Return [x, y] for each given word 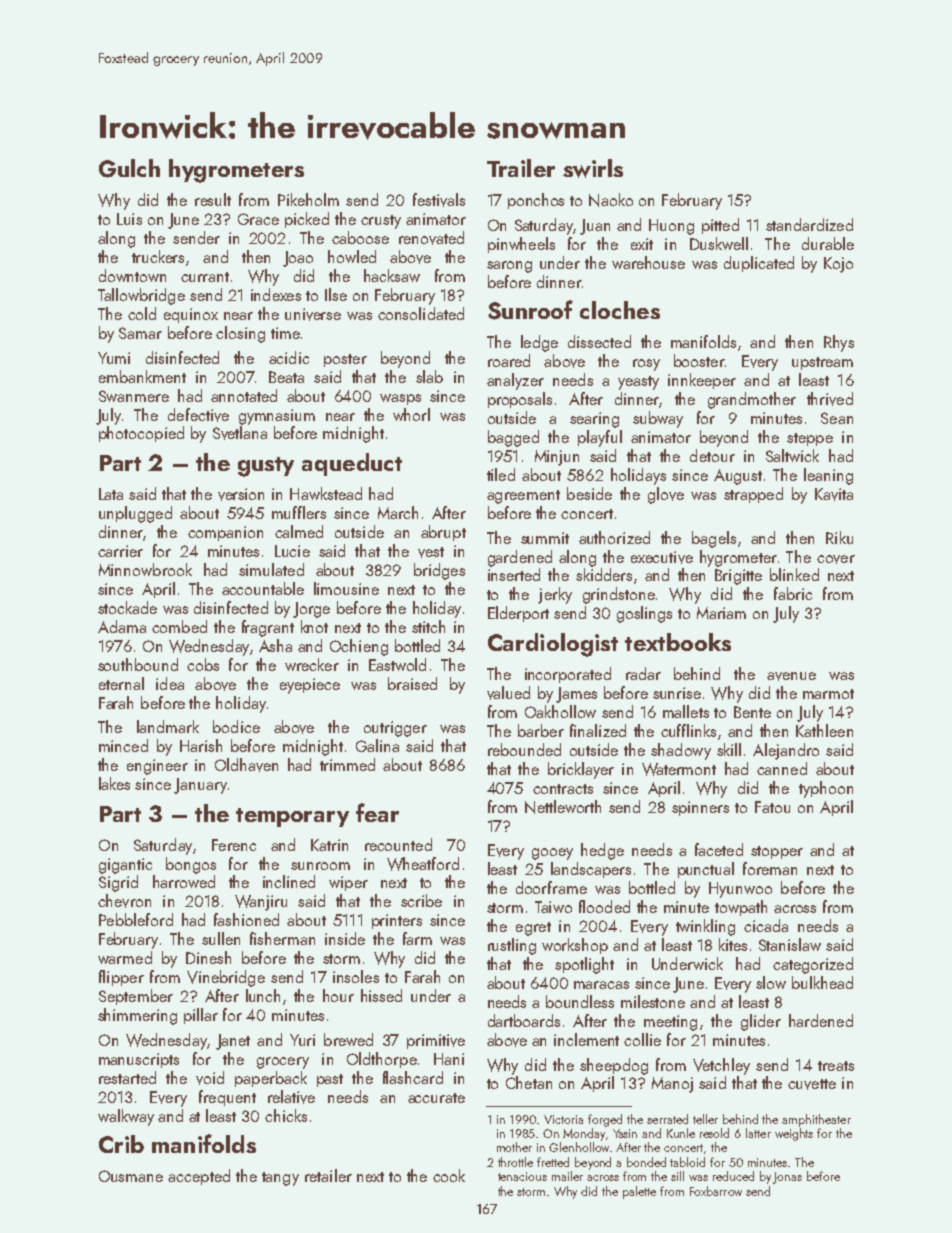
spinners [700, 808]
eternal [121, 683]
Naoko [611, 200]
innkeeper [702, 381]
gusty [266, 467]
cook [449, 1175]
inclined [289, 881]
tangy [280, 1179]
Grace [258, 219]
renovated [431, 238]
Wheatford [423, 864]
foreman [770, 868]
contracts [563, 789]
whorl [411, 414]
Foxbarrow [716, 1191]
